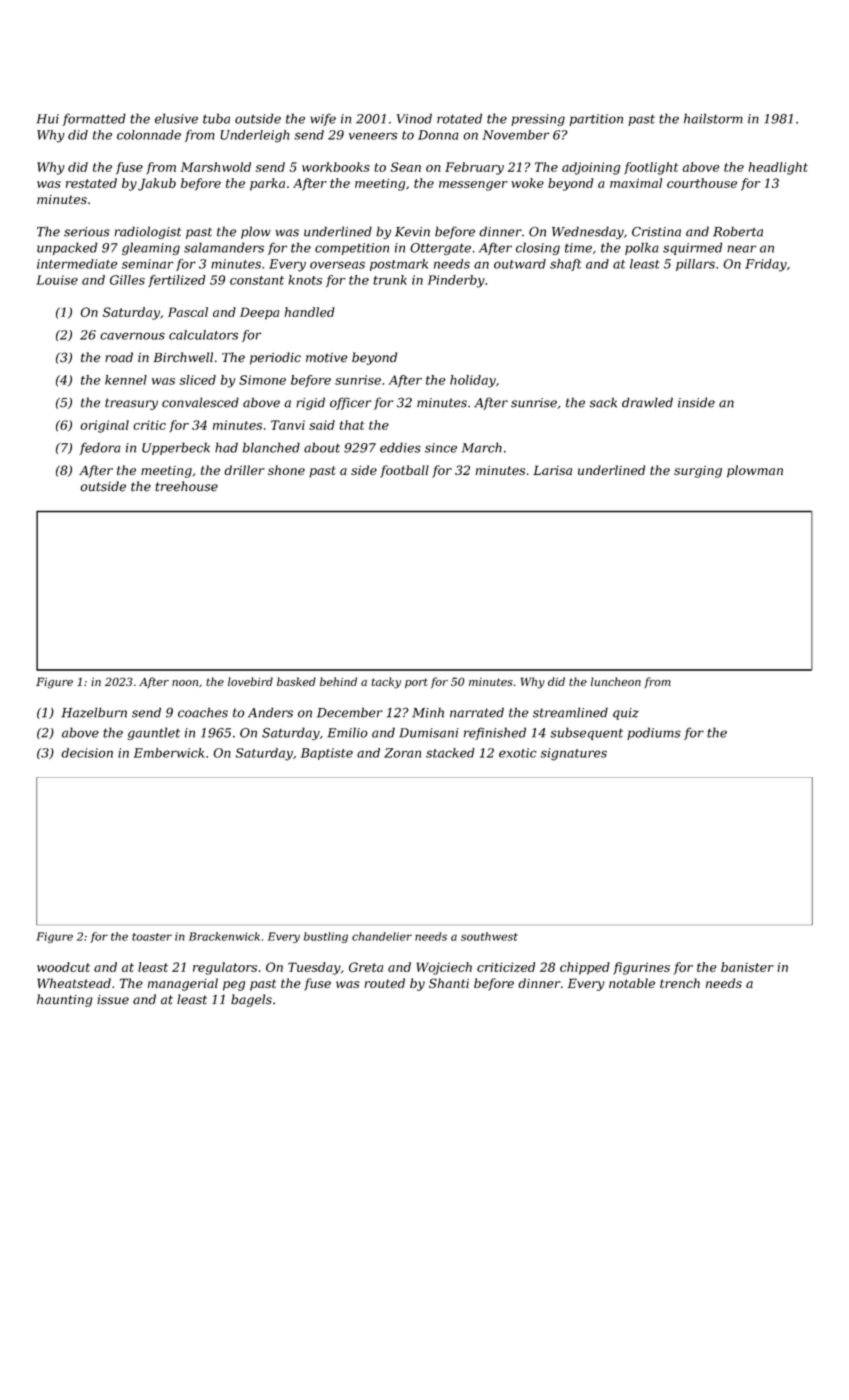  What do you see at coordinates (596, 120) in the page?
I see `partition` at bounding box center [596, 120].
